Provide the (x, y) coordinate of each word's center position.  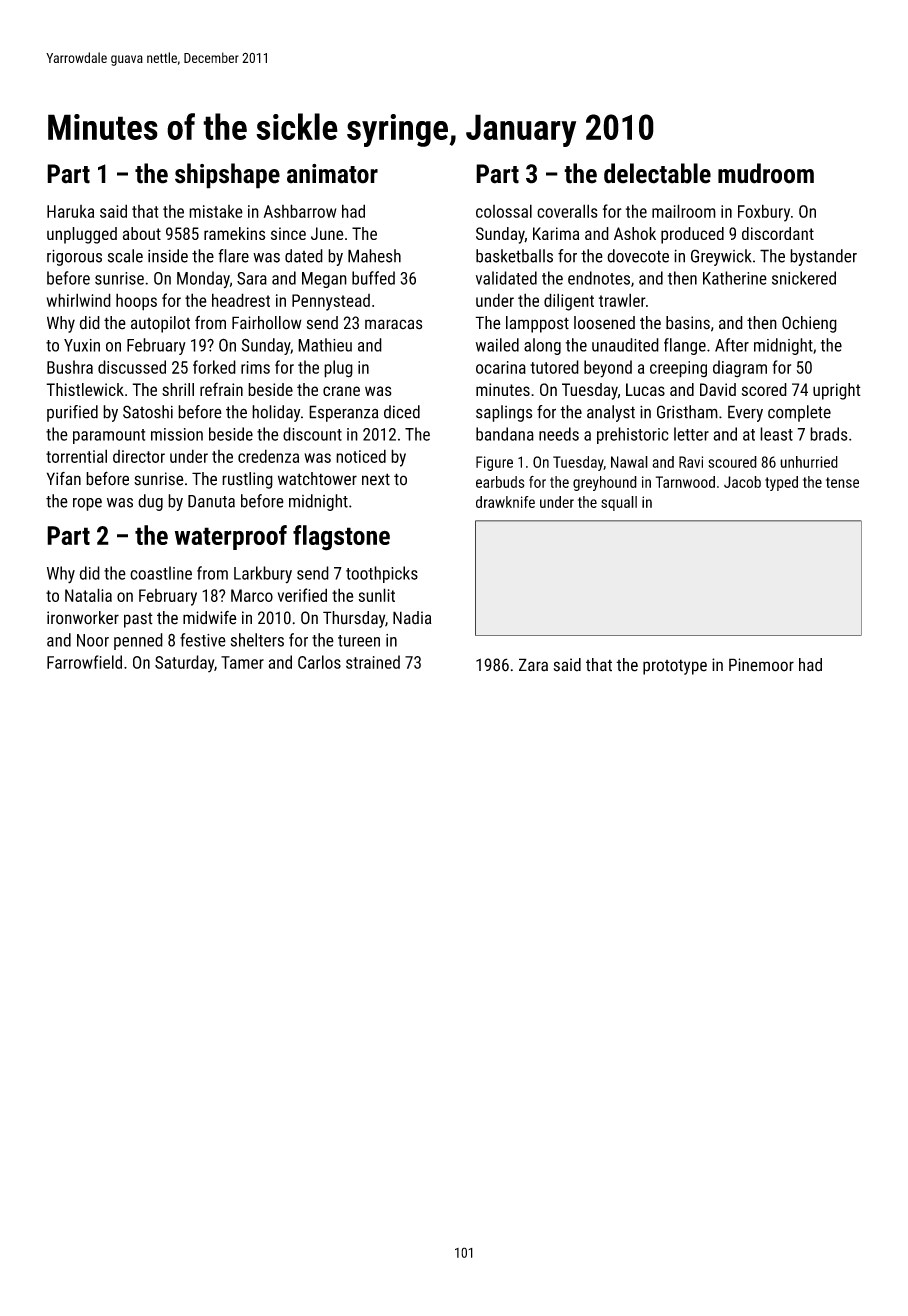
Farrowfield (84, 662)
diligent (569, 302)
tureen (359, 641)
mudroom (766, 173)
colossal (504, 211)
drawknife (505, 502)
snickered (804, 278)
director (139, 456)
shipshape (227, 176)
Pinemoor (761, 665)
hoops (136, 302)
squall (619, 503)
